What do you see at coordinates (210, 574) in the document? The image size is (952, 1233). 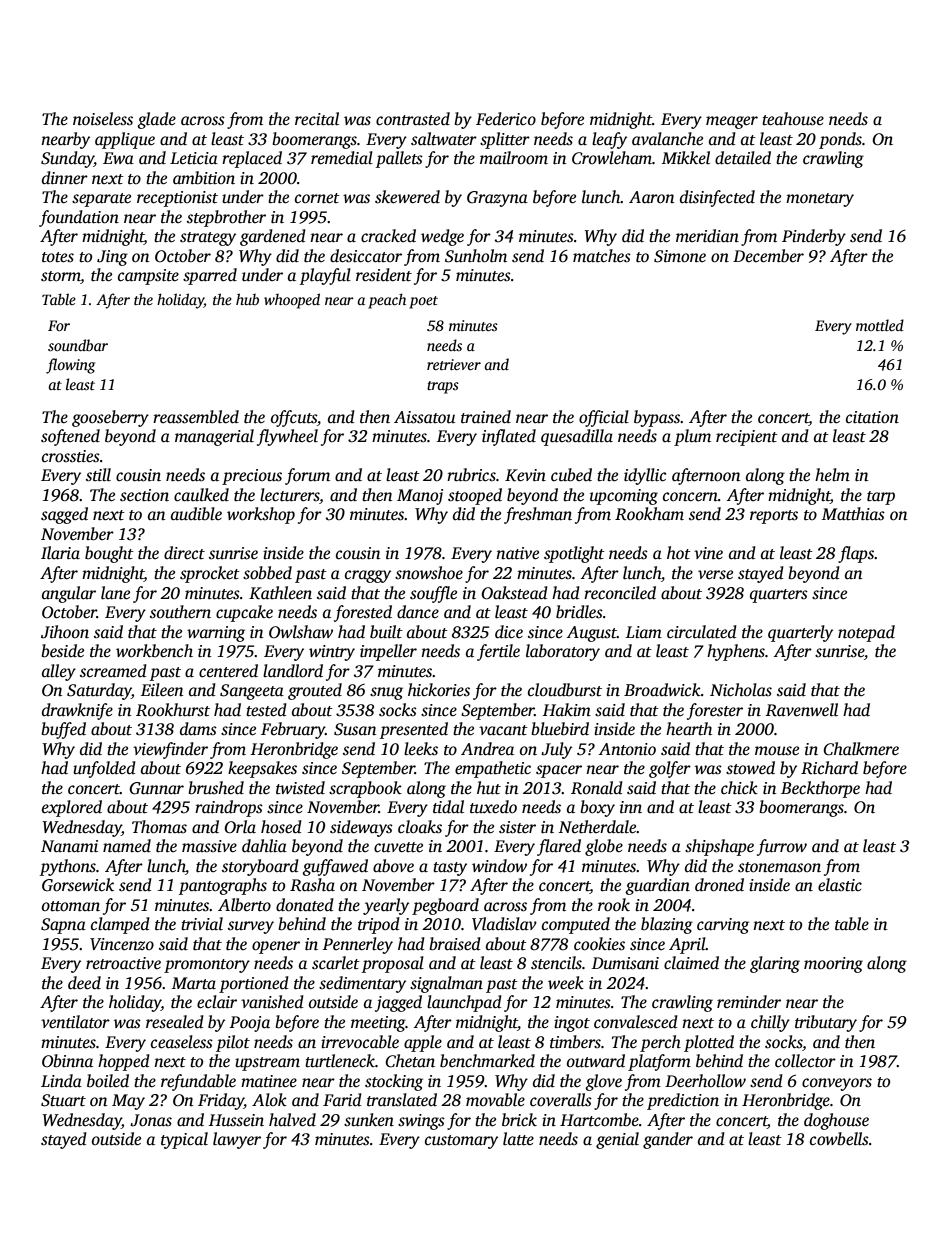 I see `sprocket` at bounding box center [210, 574].
